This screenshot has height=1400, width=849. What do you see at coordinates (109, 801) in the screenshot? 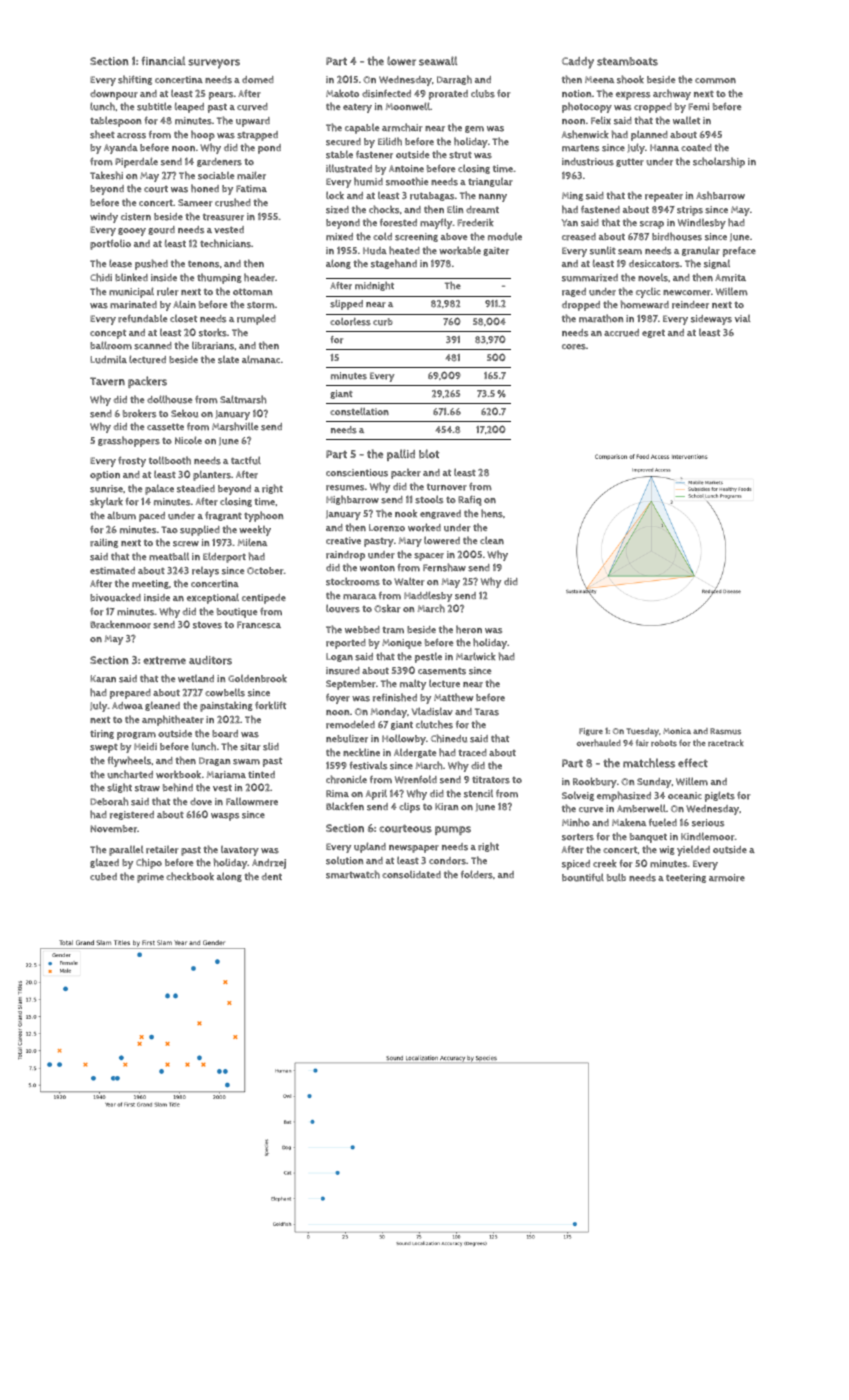
I see `Deborah` at bounding box center [109, 801].
